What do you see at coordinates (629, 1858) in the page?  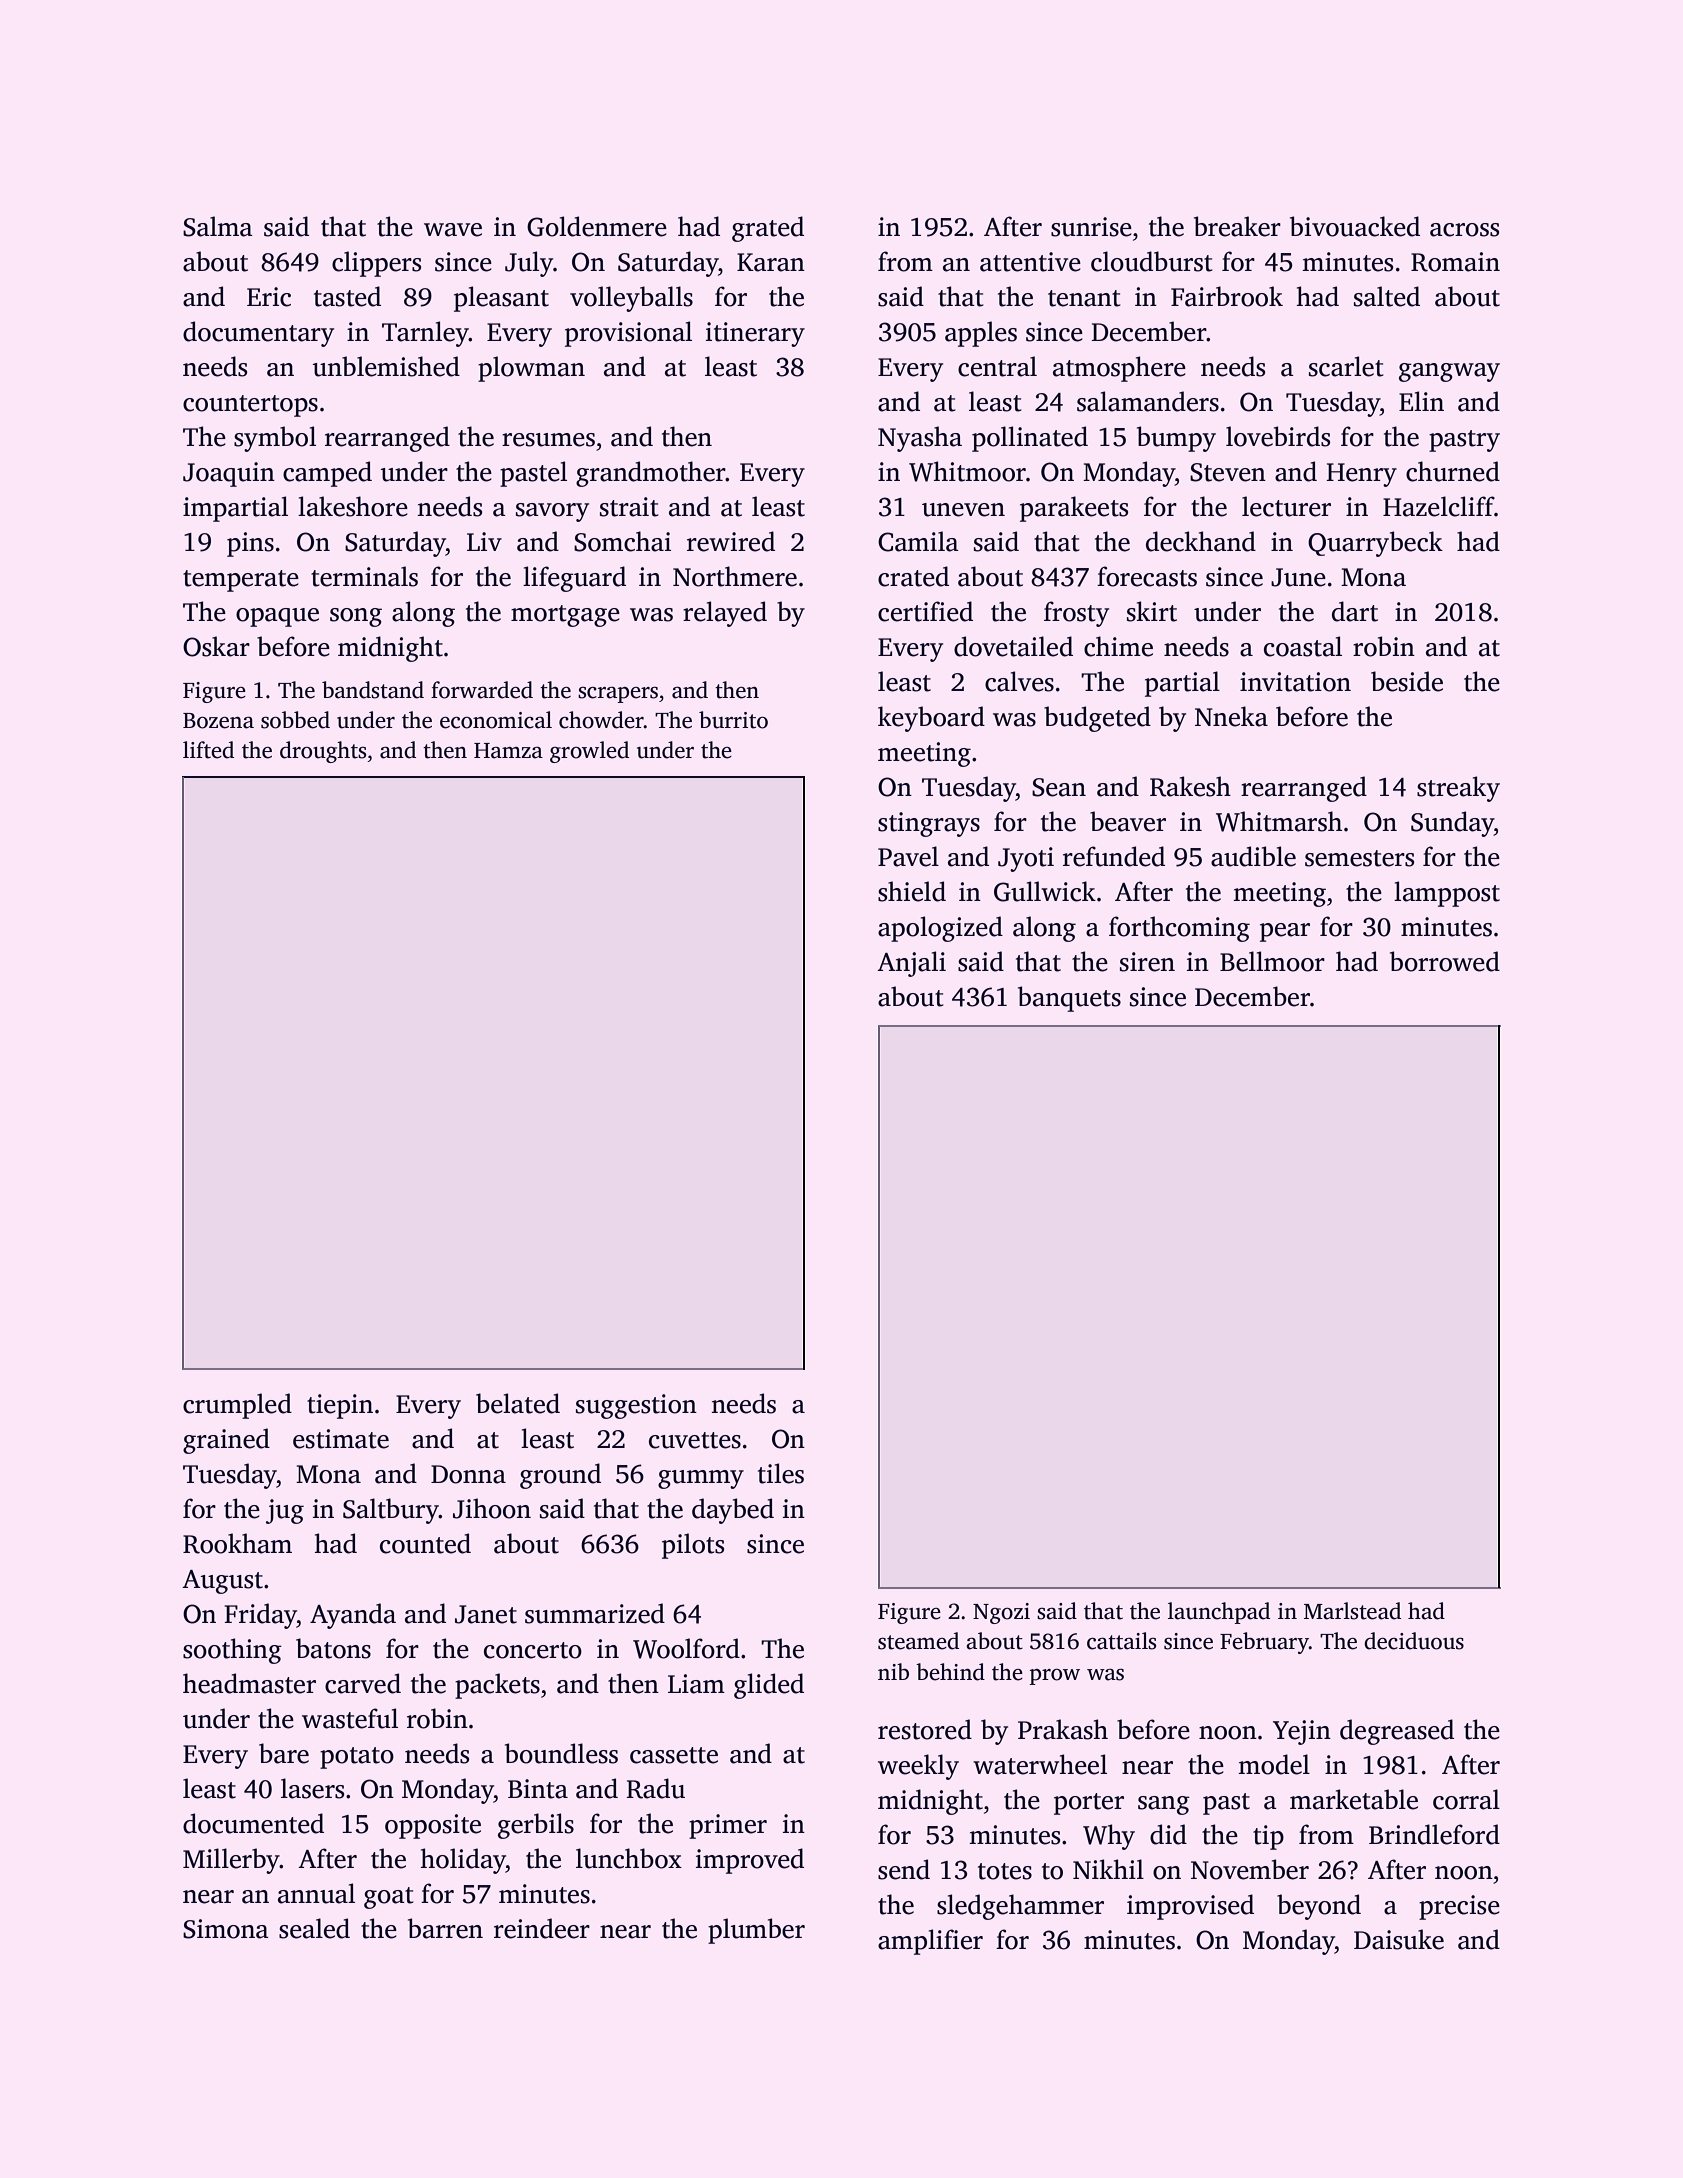 I see `lunchbox` at bounding box center [629, 1858].
